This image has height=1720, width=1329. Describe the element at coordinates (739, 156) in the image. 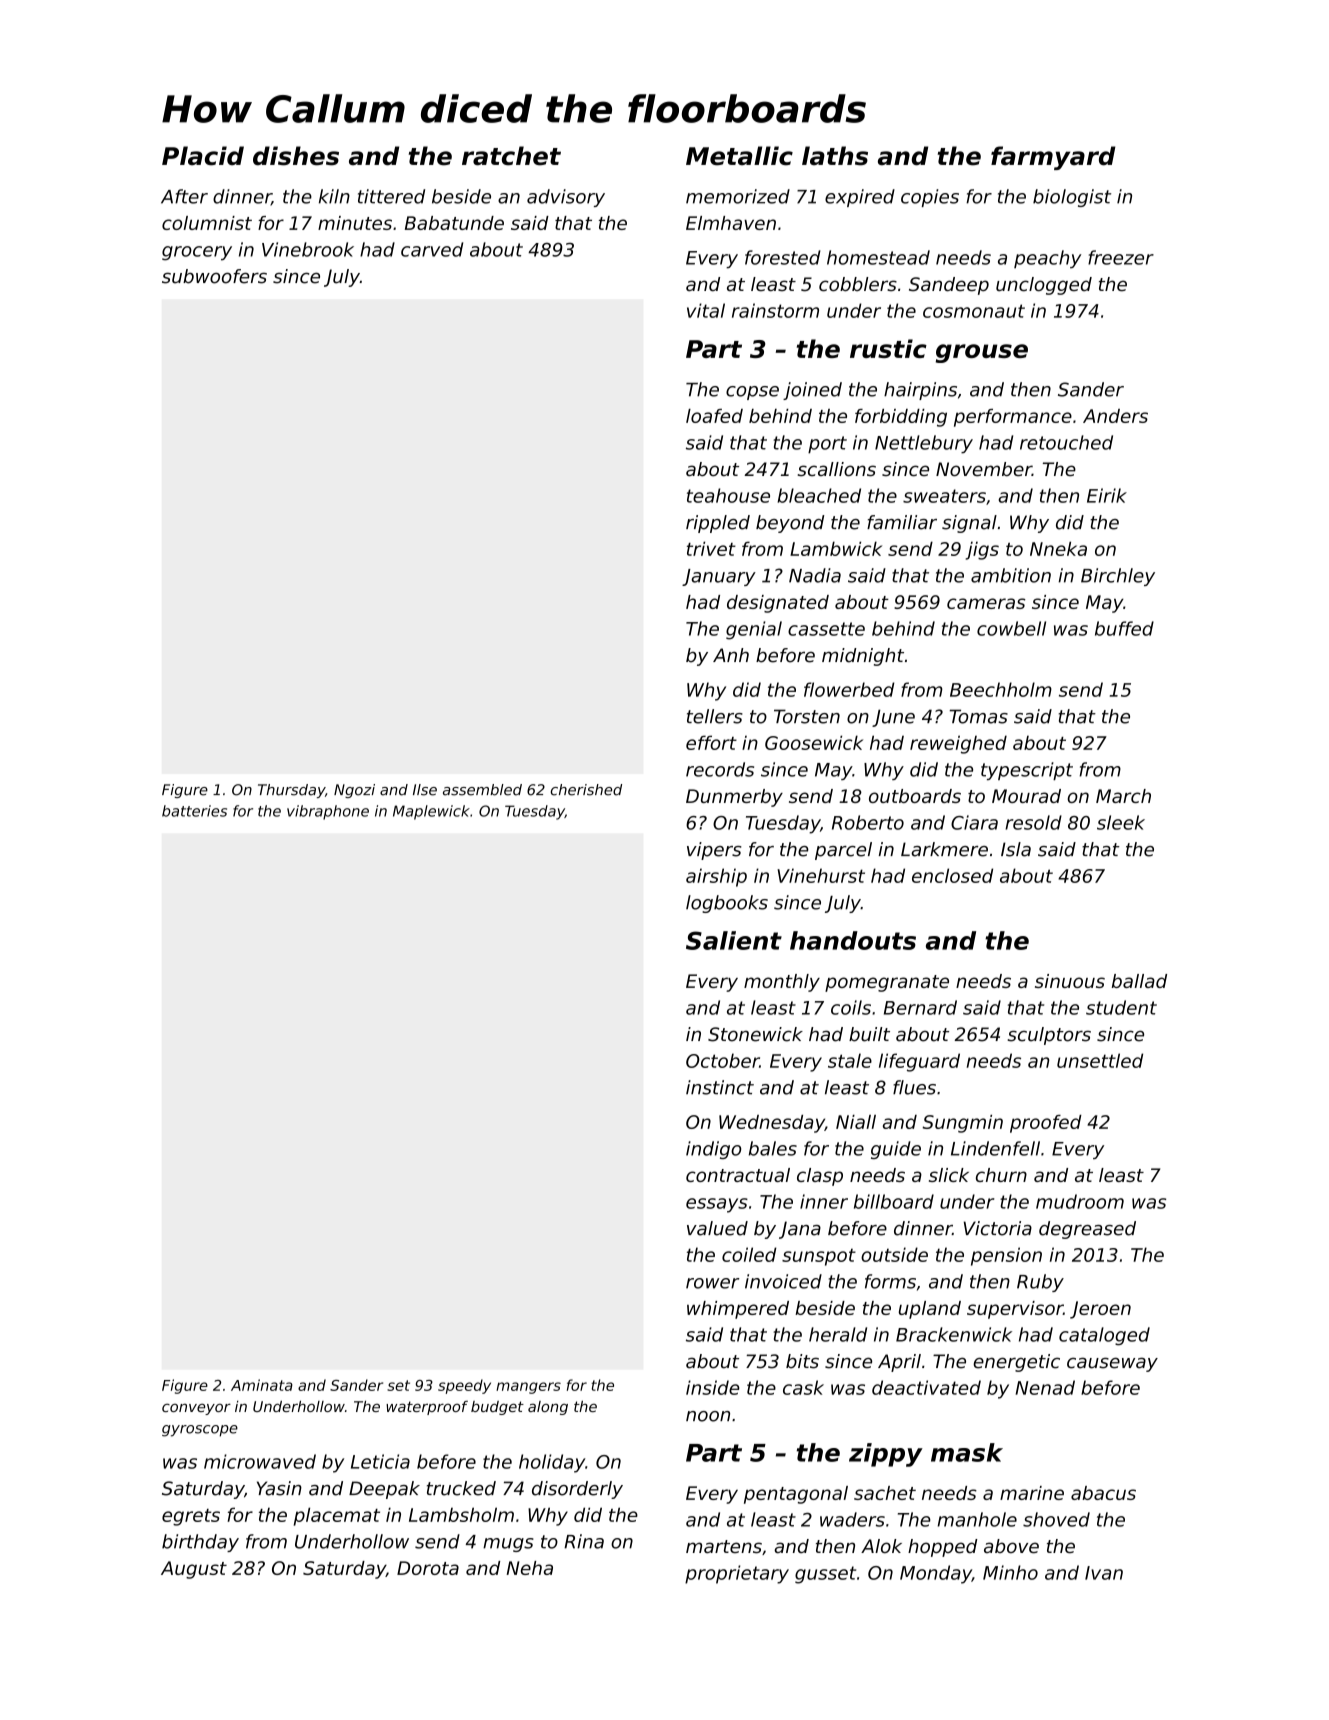

I see `Metallic` at that location.
